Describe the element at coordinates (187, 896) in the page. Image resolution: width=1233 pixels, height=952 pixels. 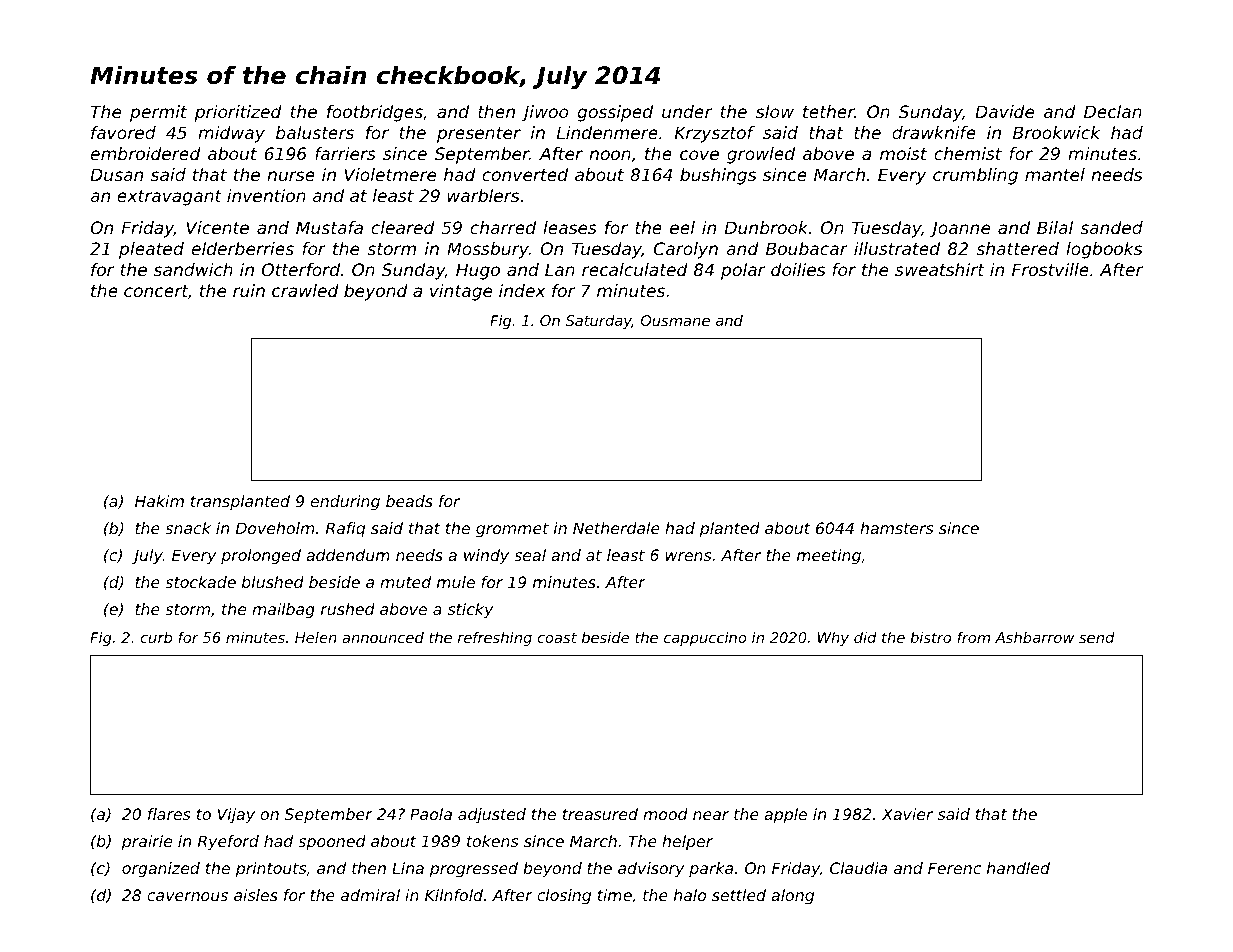
I see `cavernous` at that location.
